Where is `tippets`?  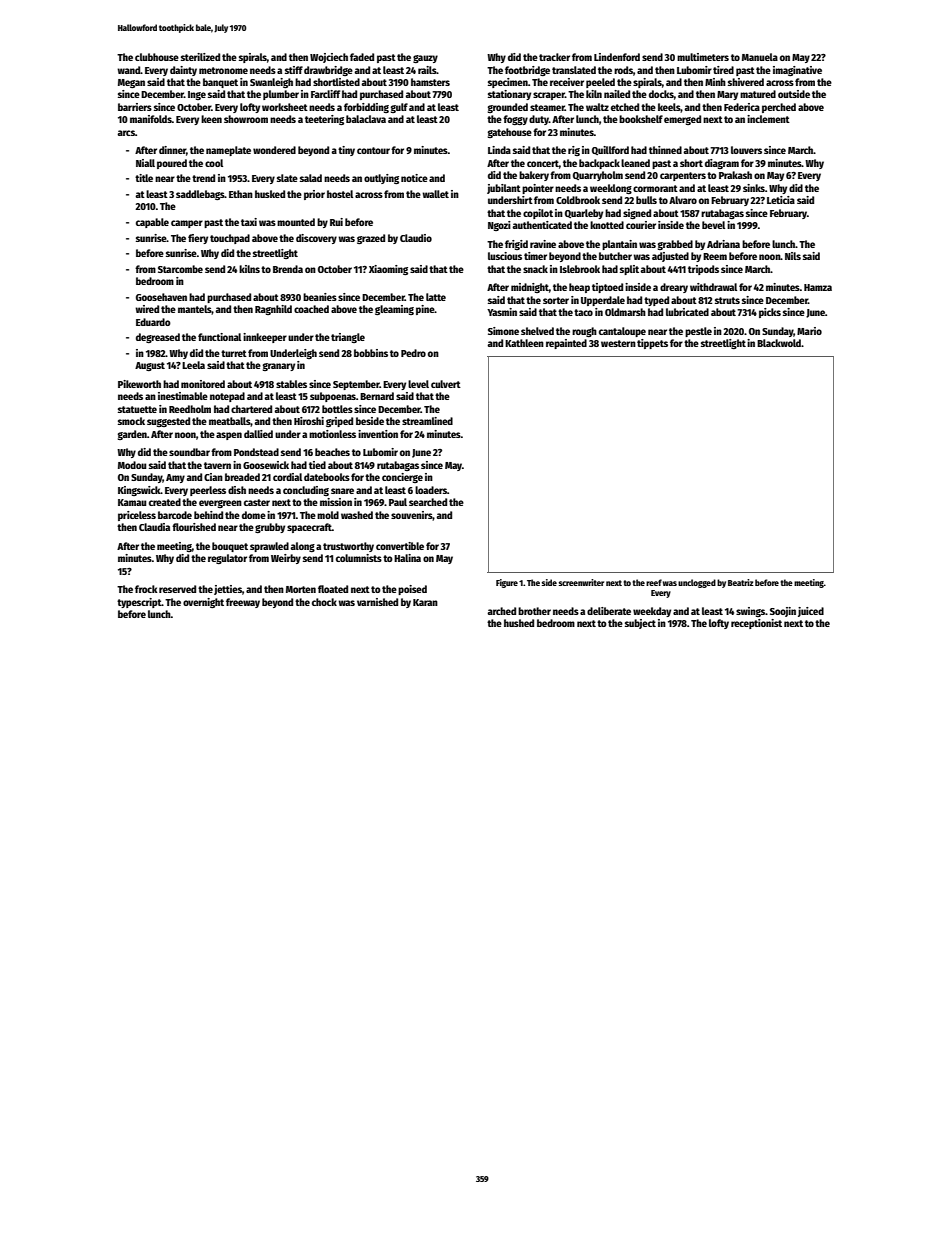
tippets is located at coordinates (652, 344).
